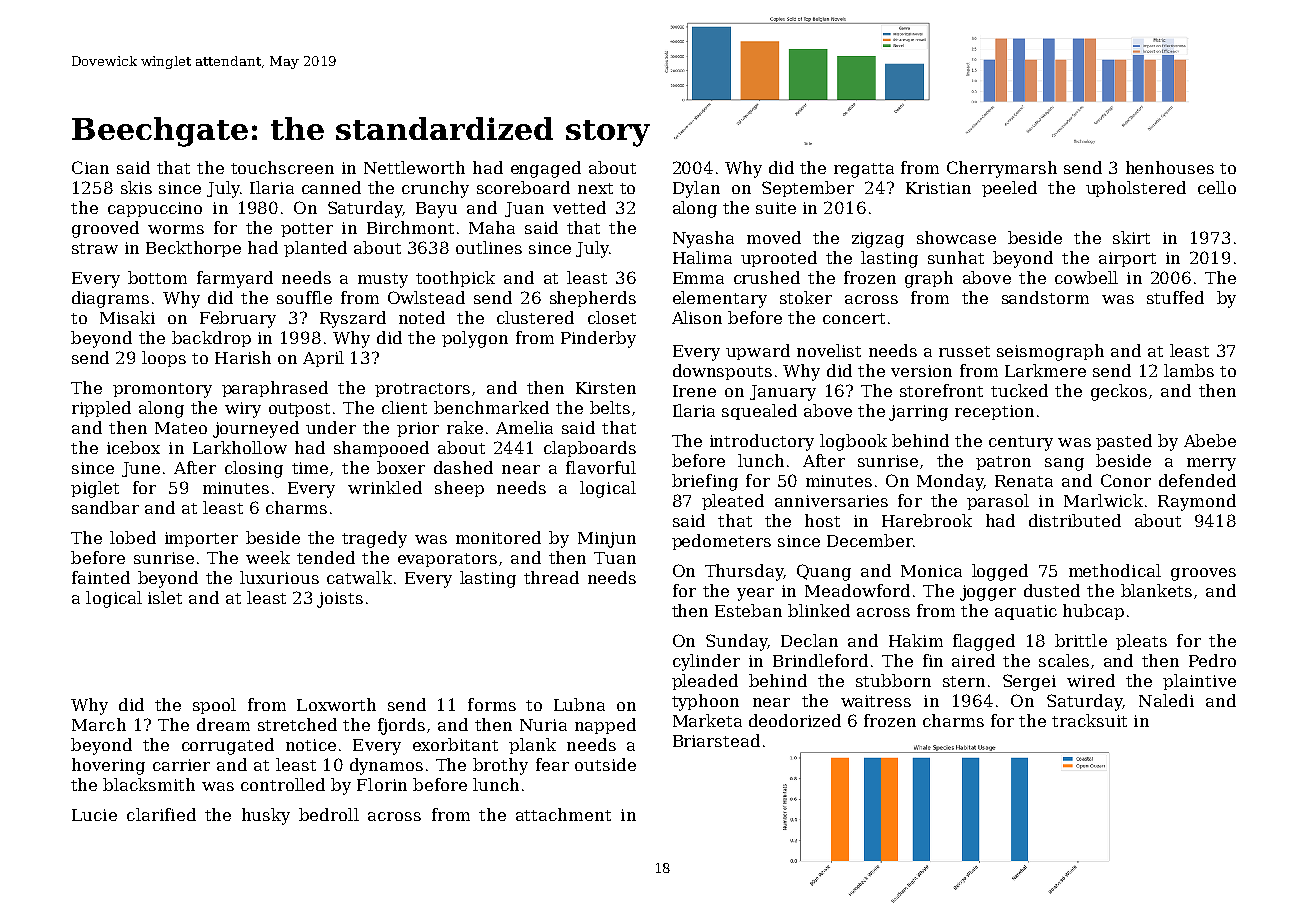 This screenshot has height=924, width=1308. I want to click on Kristian, so click(938, 188).
